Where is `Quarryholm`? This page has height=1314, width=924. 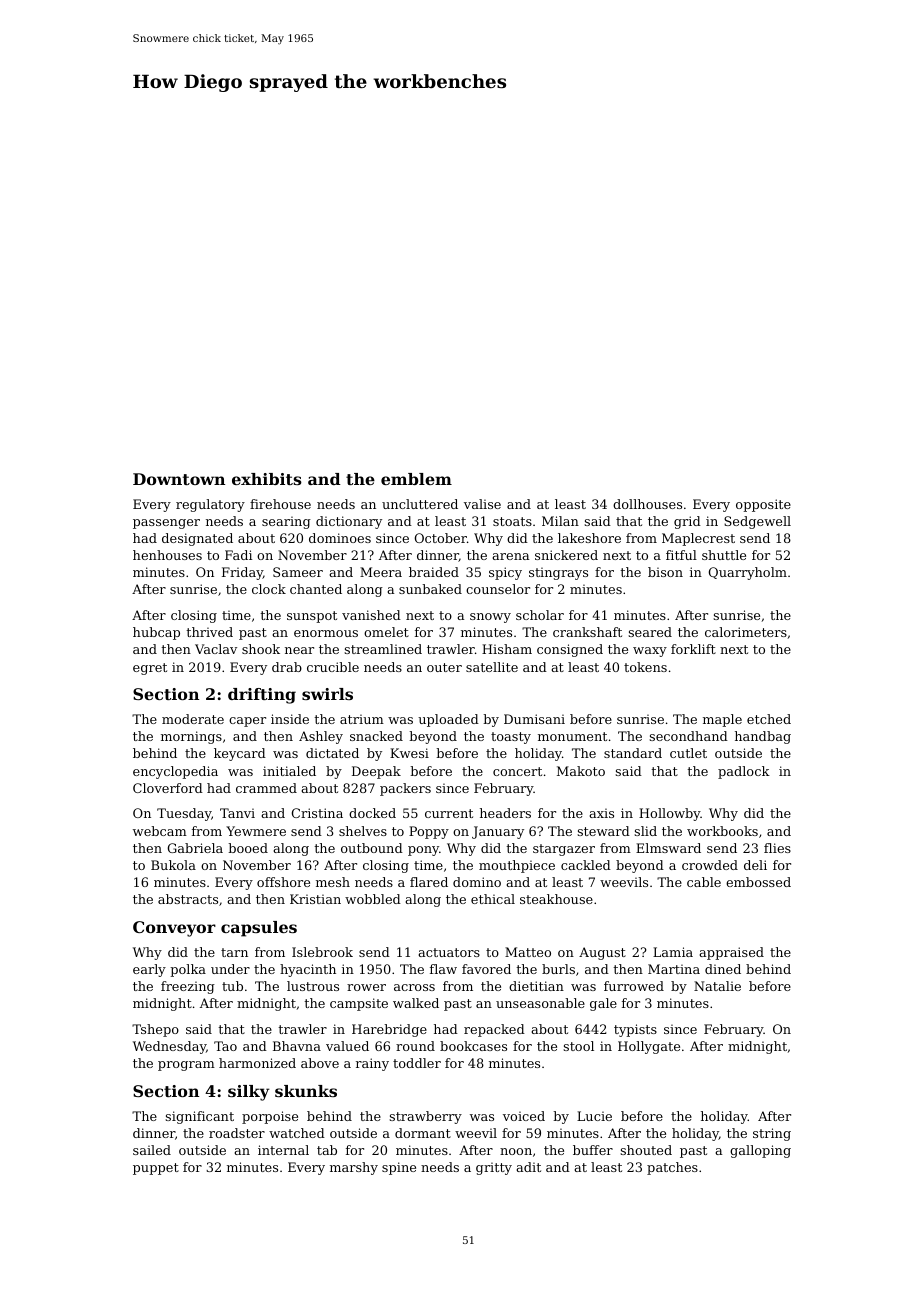
Quarryholm is located at coordinates (748, 573).
